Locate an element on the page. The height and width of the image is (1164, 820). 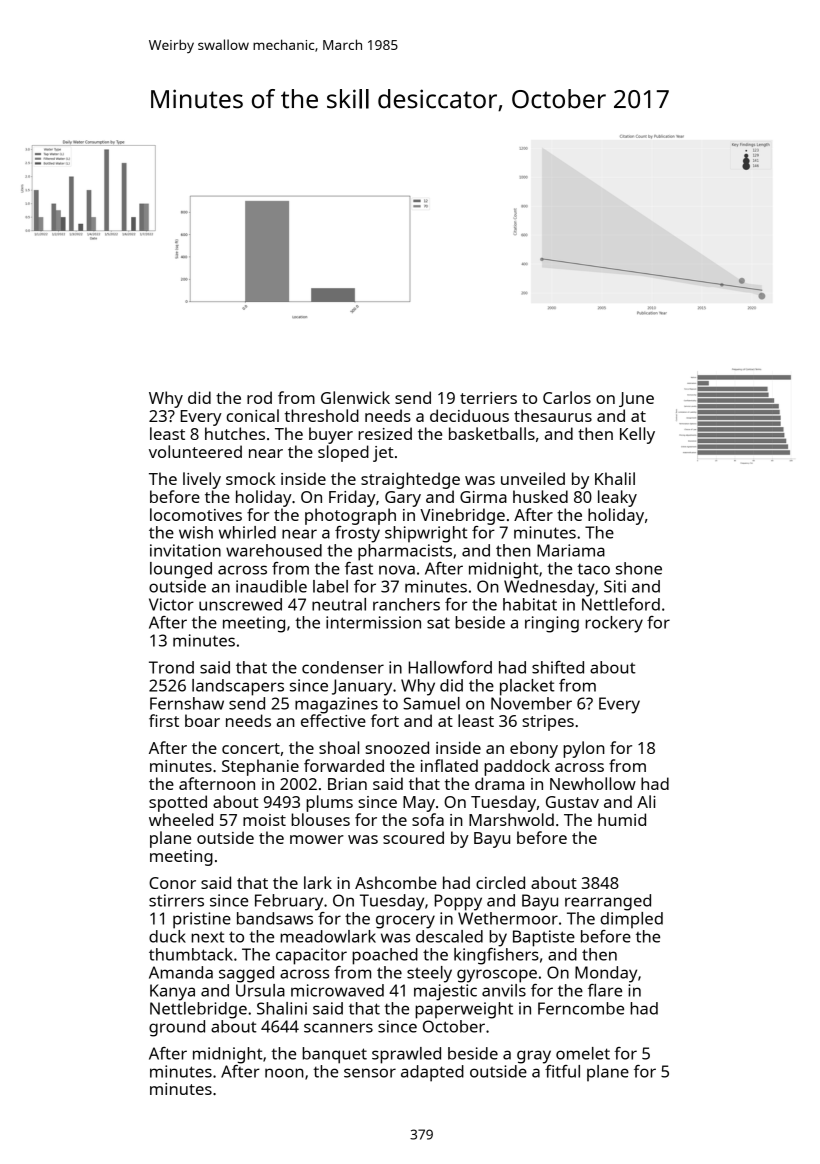
leaky is located at coordinates (617, 498).
